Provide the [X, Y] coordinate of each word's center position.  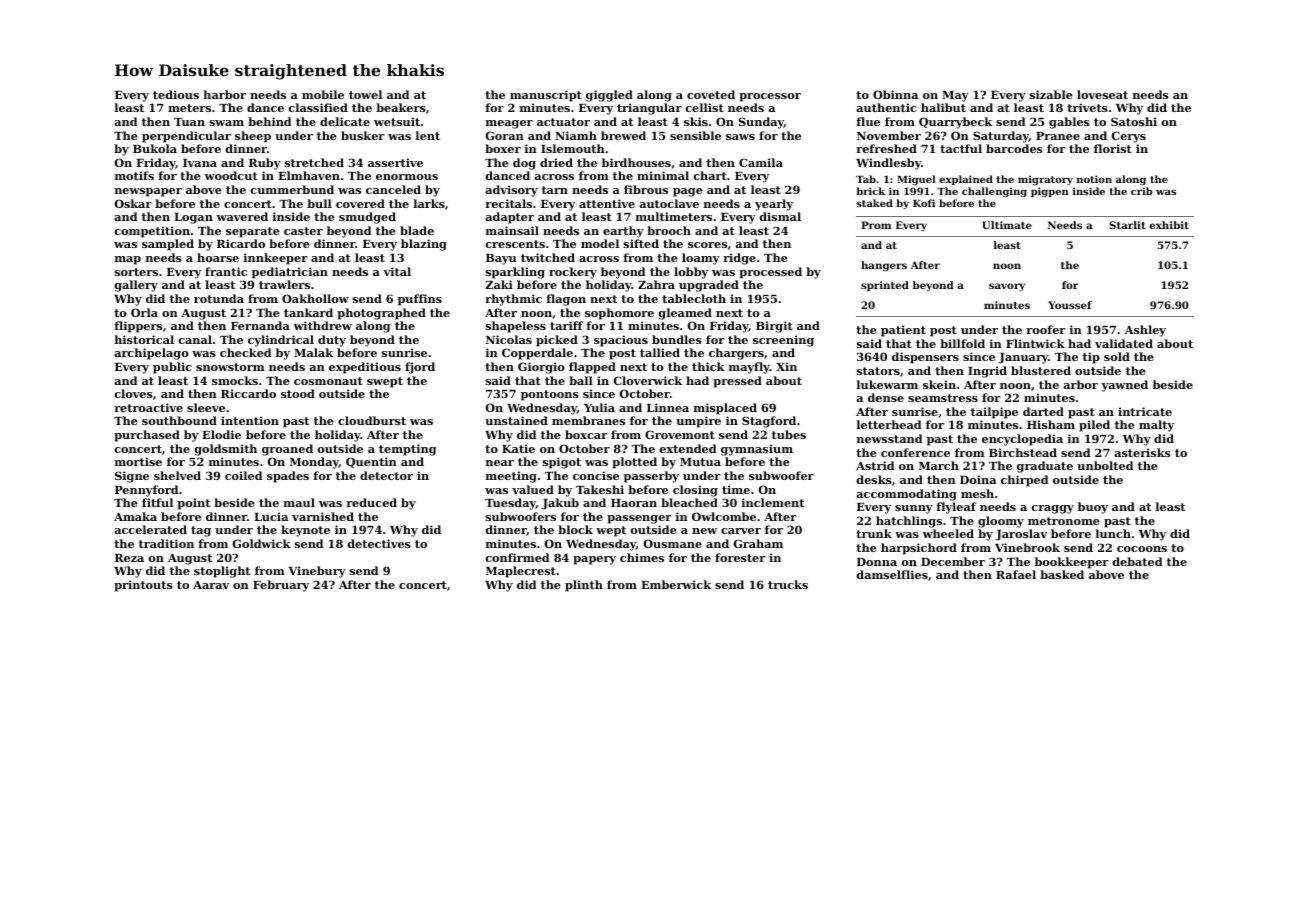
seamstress [943, 398]
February [281, 586]
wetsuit [397, 121]
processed [770, 273]
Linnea [668, 407]
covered [360, 203]
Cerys [1129, 137]
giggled [609, 96]
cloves [134, 393]
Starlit [1127, 225]
